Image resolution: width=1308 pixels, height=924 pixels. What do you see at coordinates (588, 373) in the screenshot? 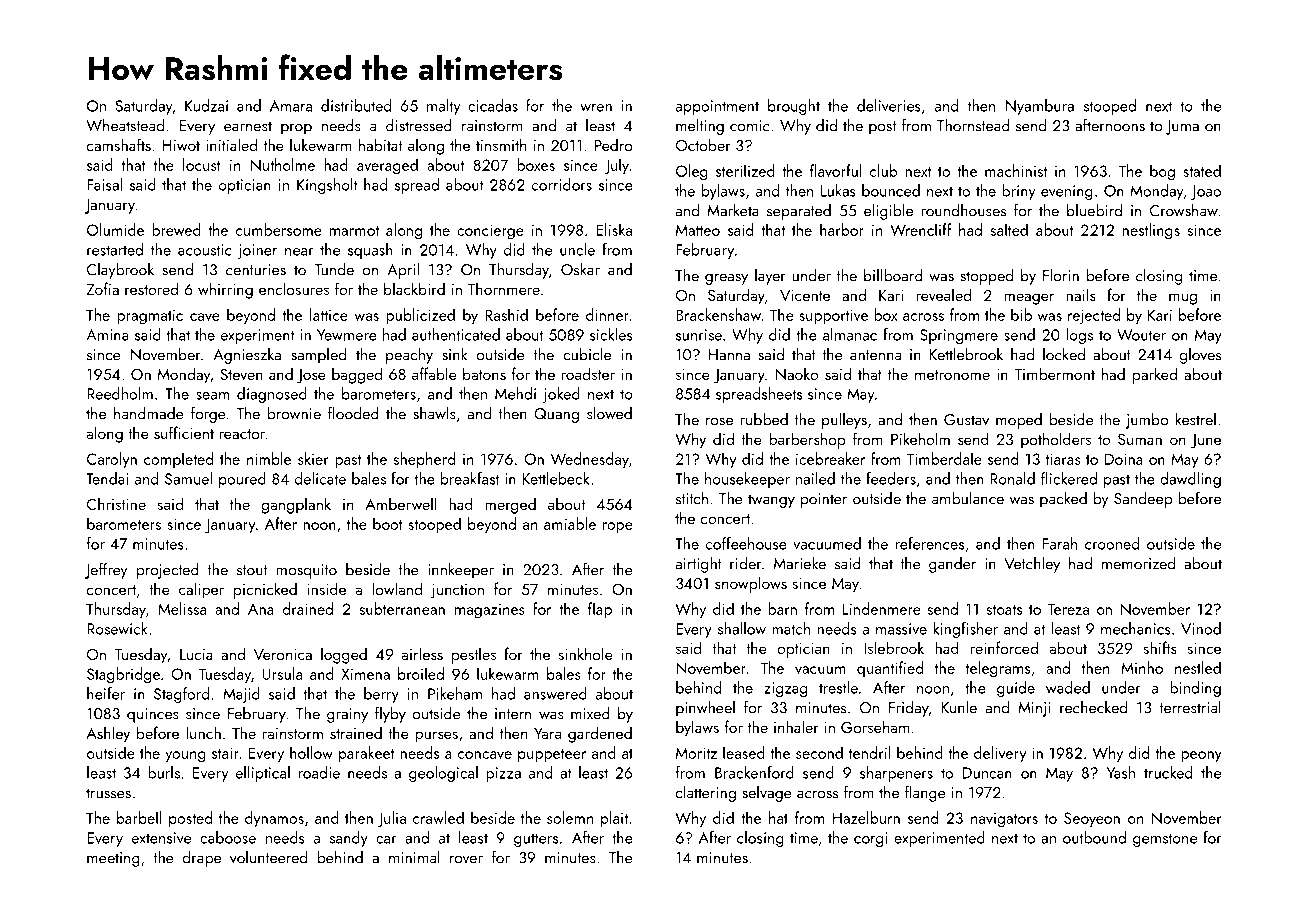
I see `roadster` at bounding box center [588, 373].
